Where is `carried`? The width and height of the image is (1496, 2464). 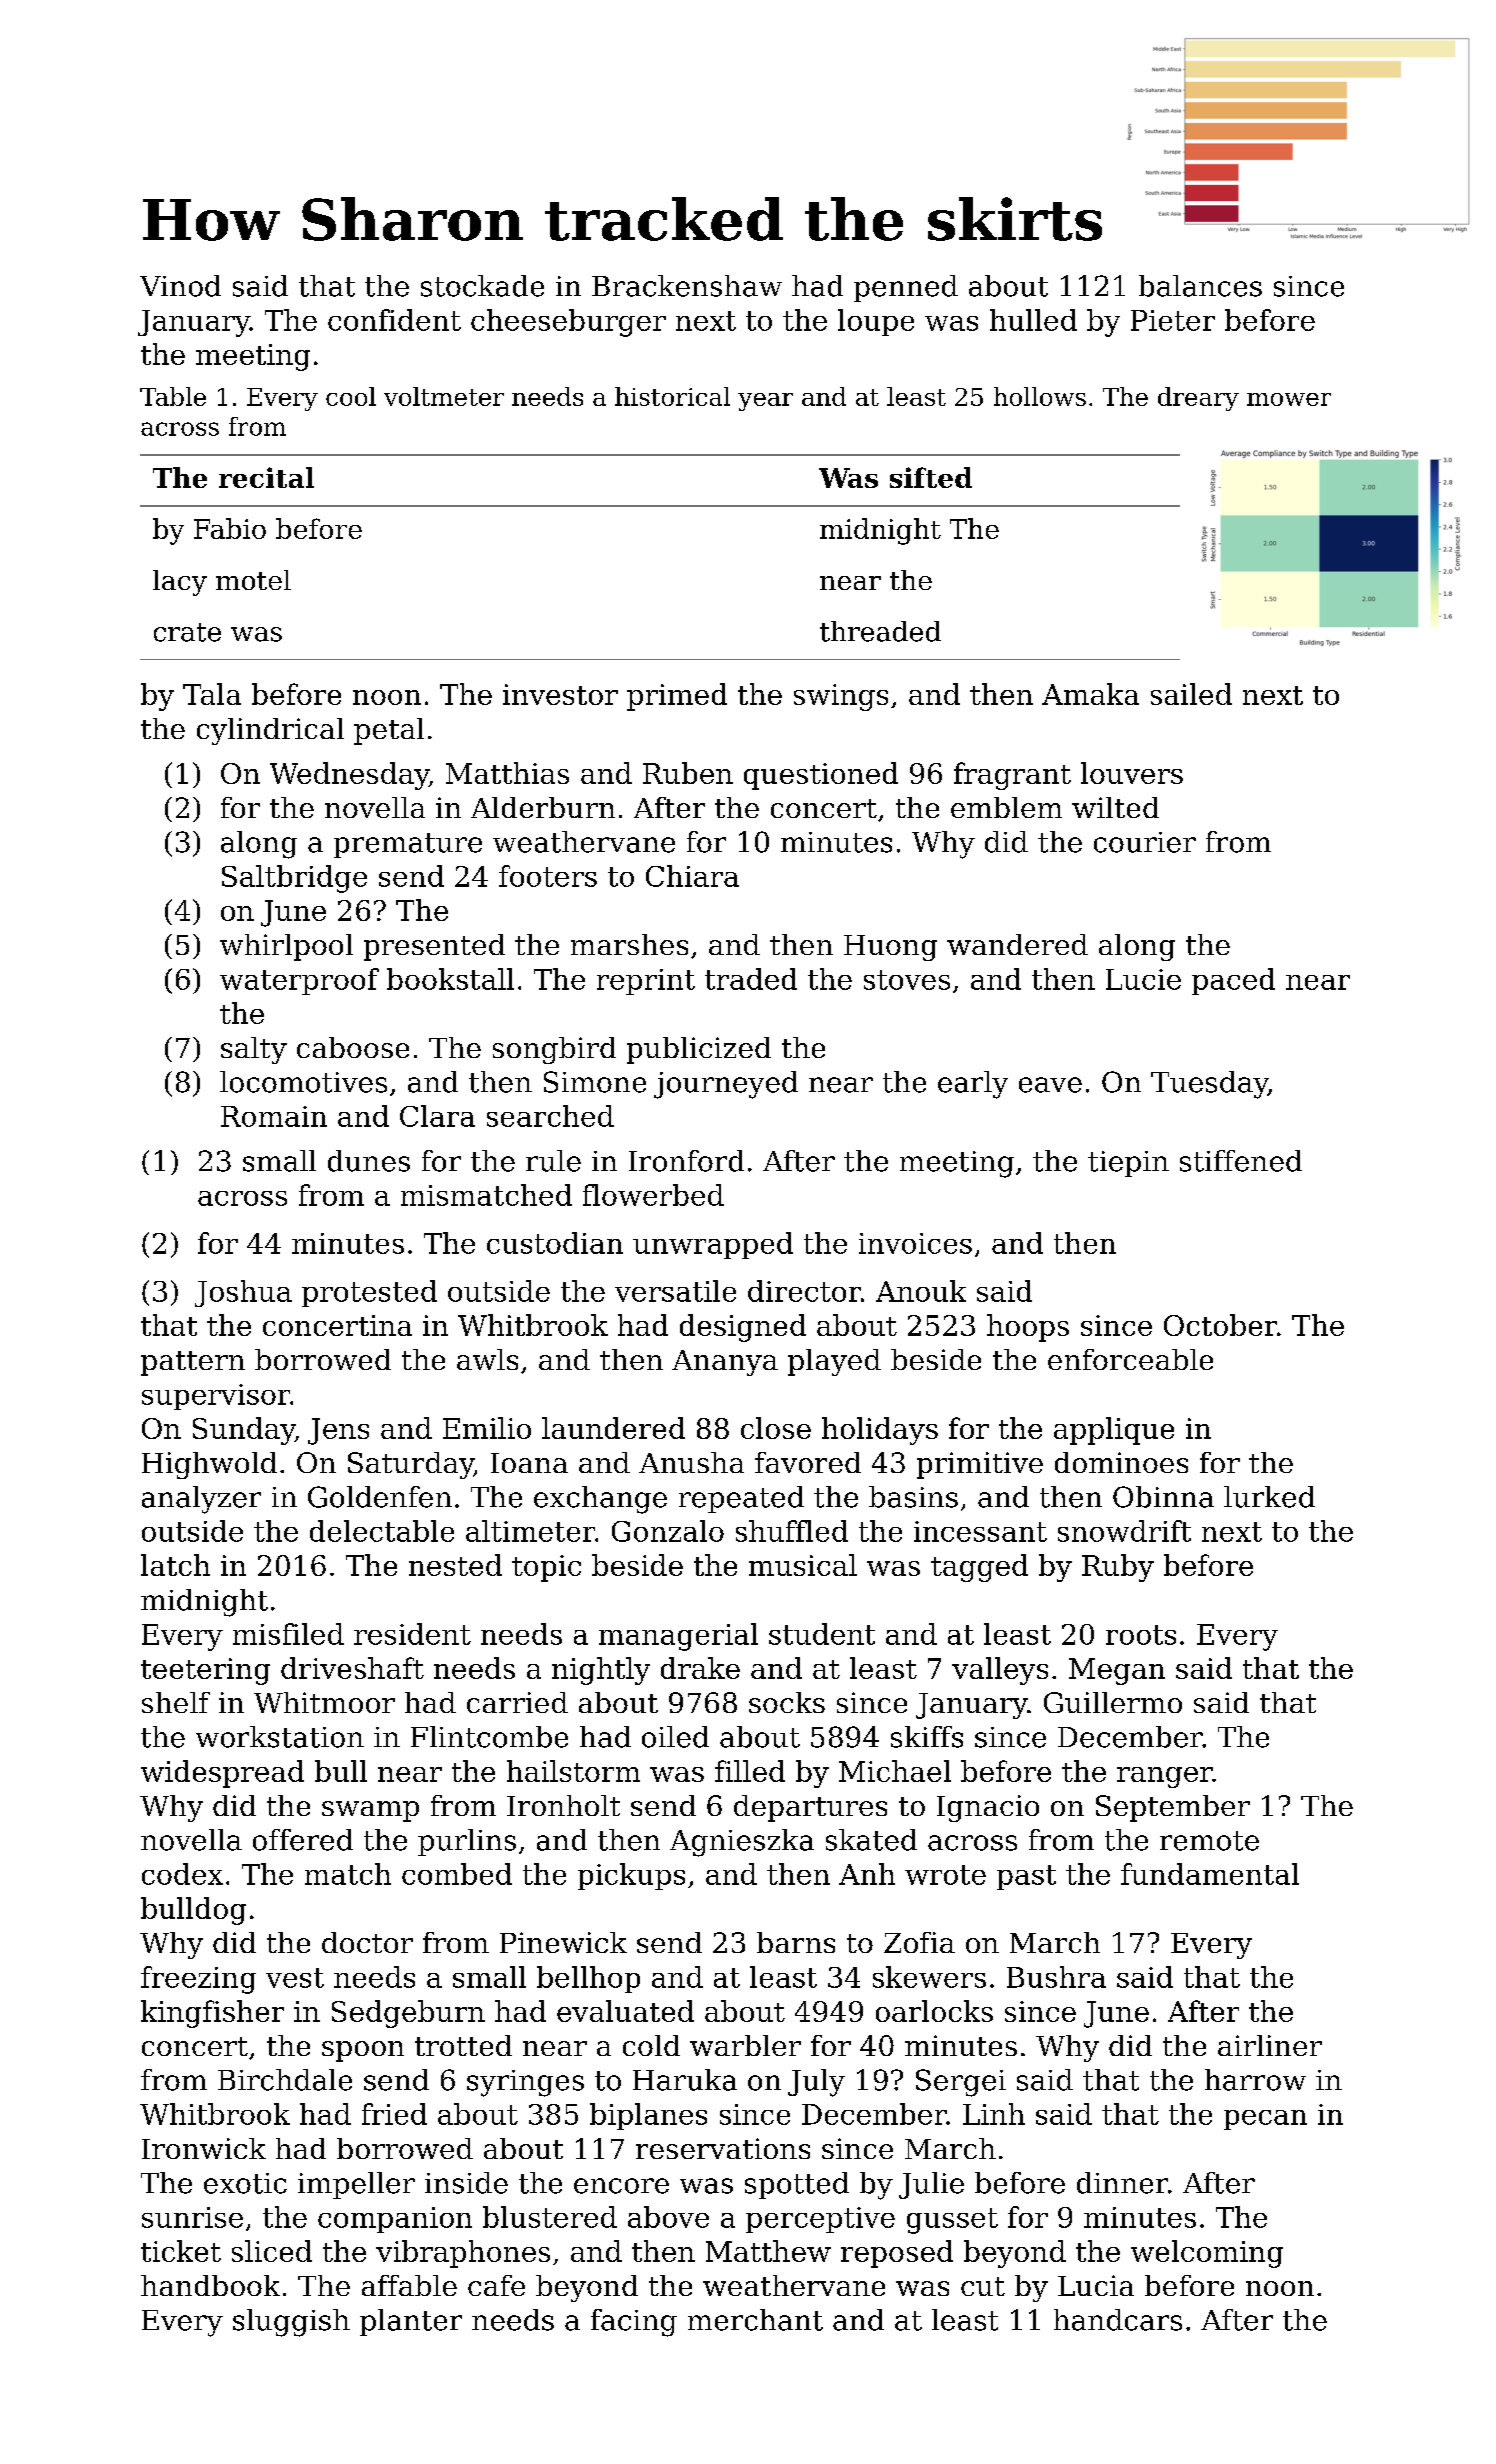 carried is located at coordinates (517, 1702).
